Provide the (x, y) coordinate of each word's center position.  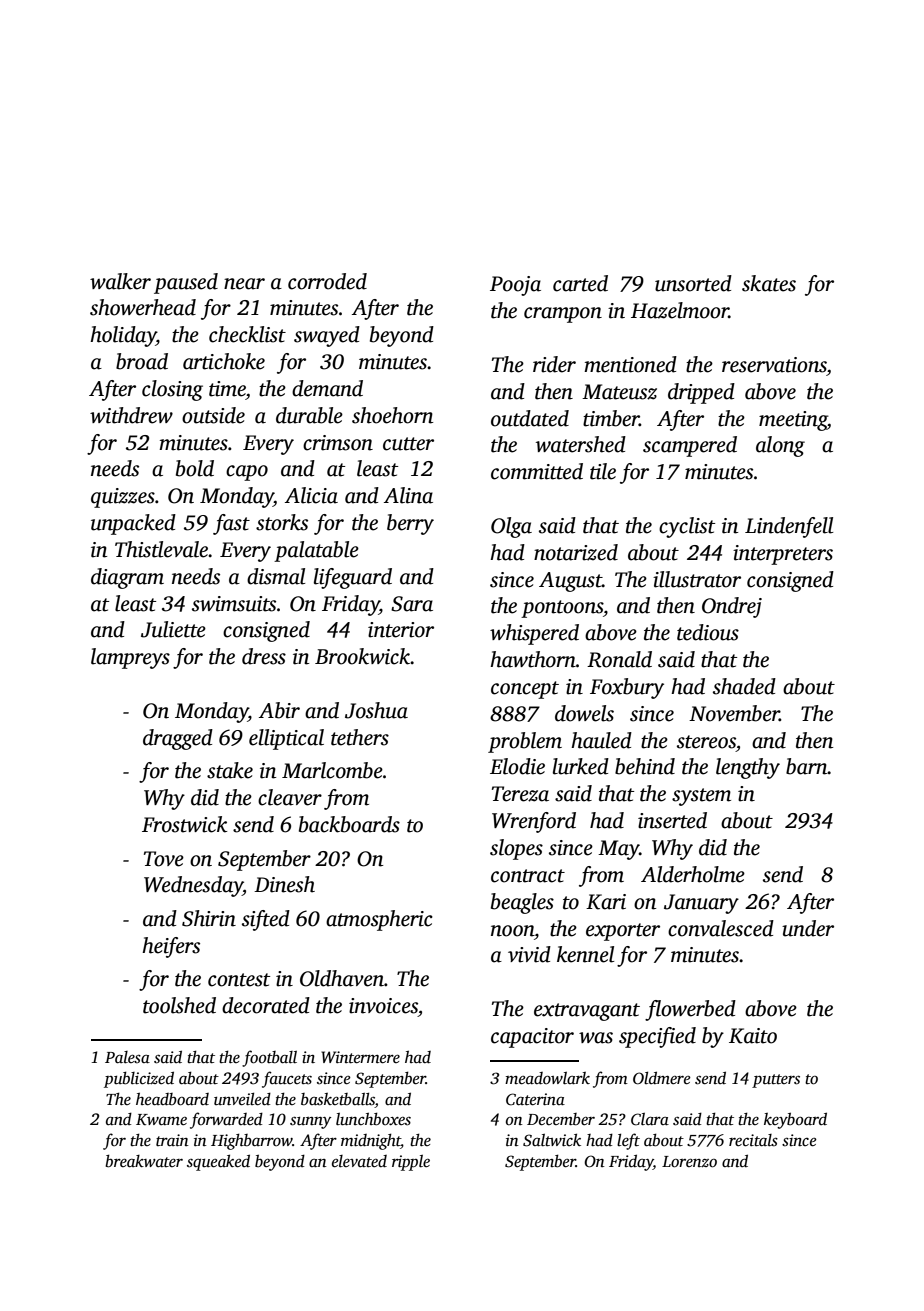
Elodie (517, 766)
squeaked (218, 1162)
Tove (164, 859)
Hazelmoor (680, 310)
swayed (327, 336)
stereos (706, 742)
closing (172, 390)
